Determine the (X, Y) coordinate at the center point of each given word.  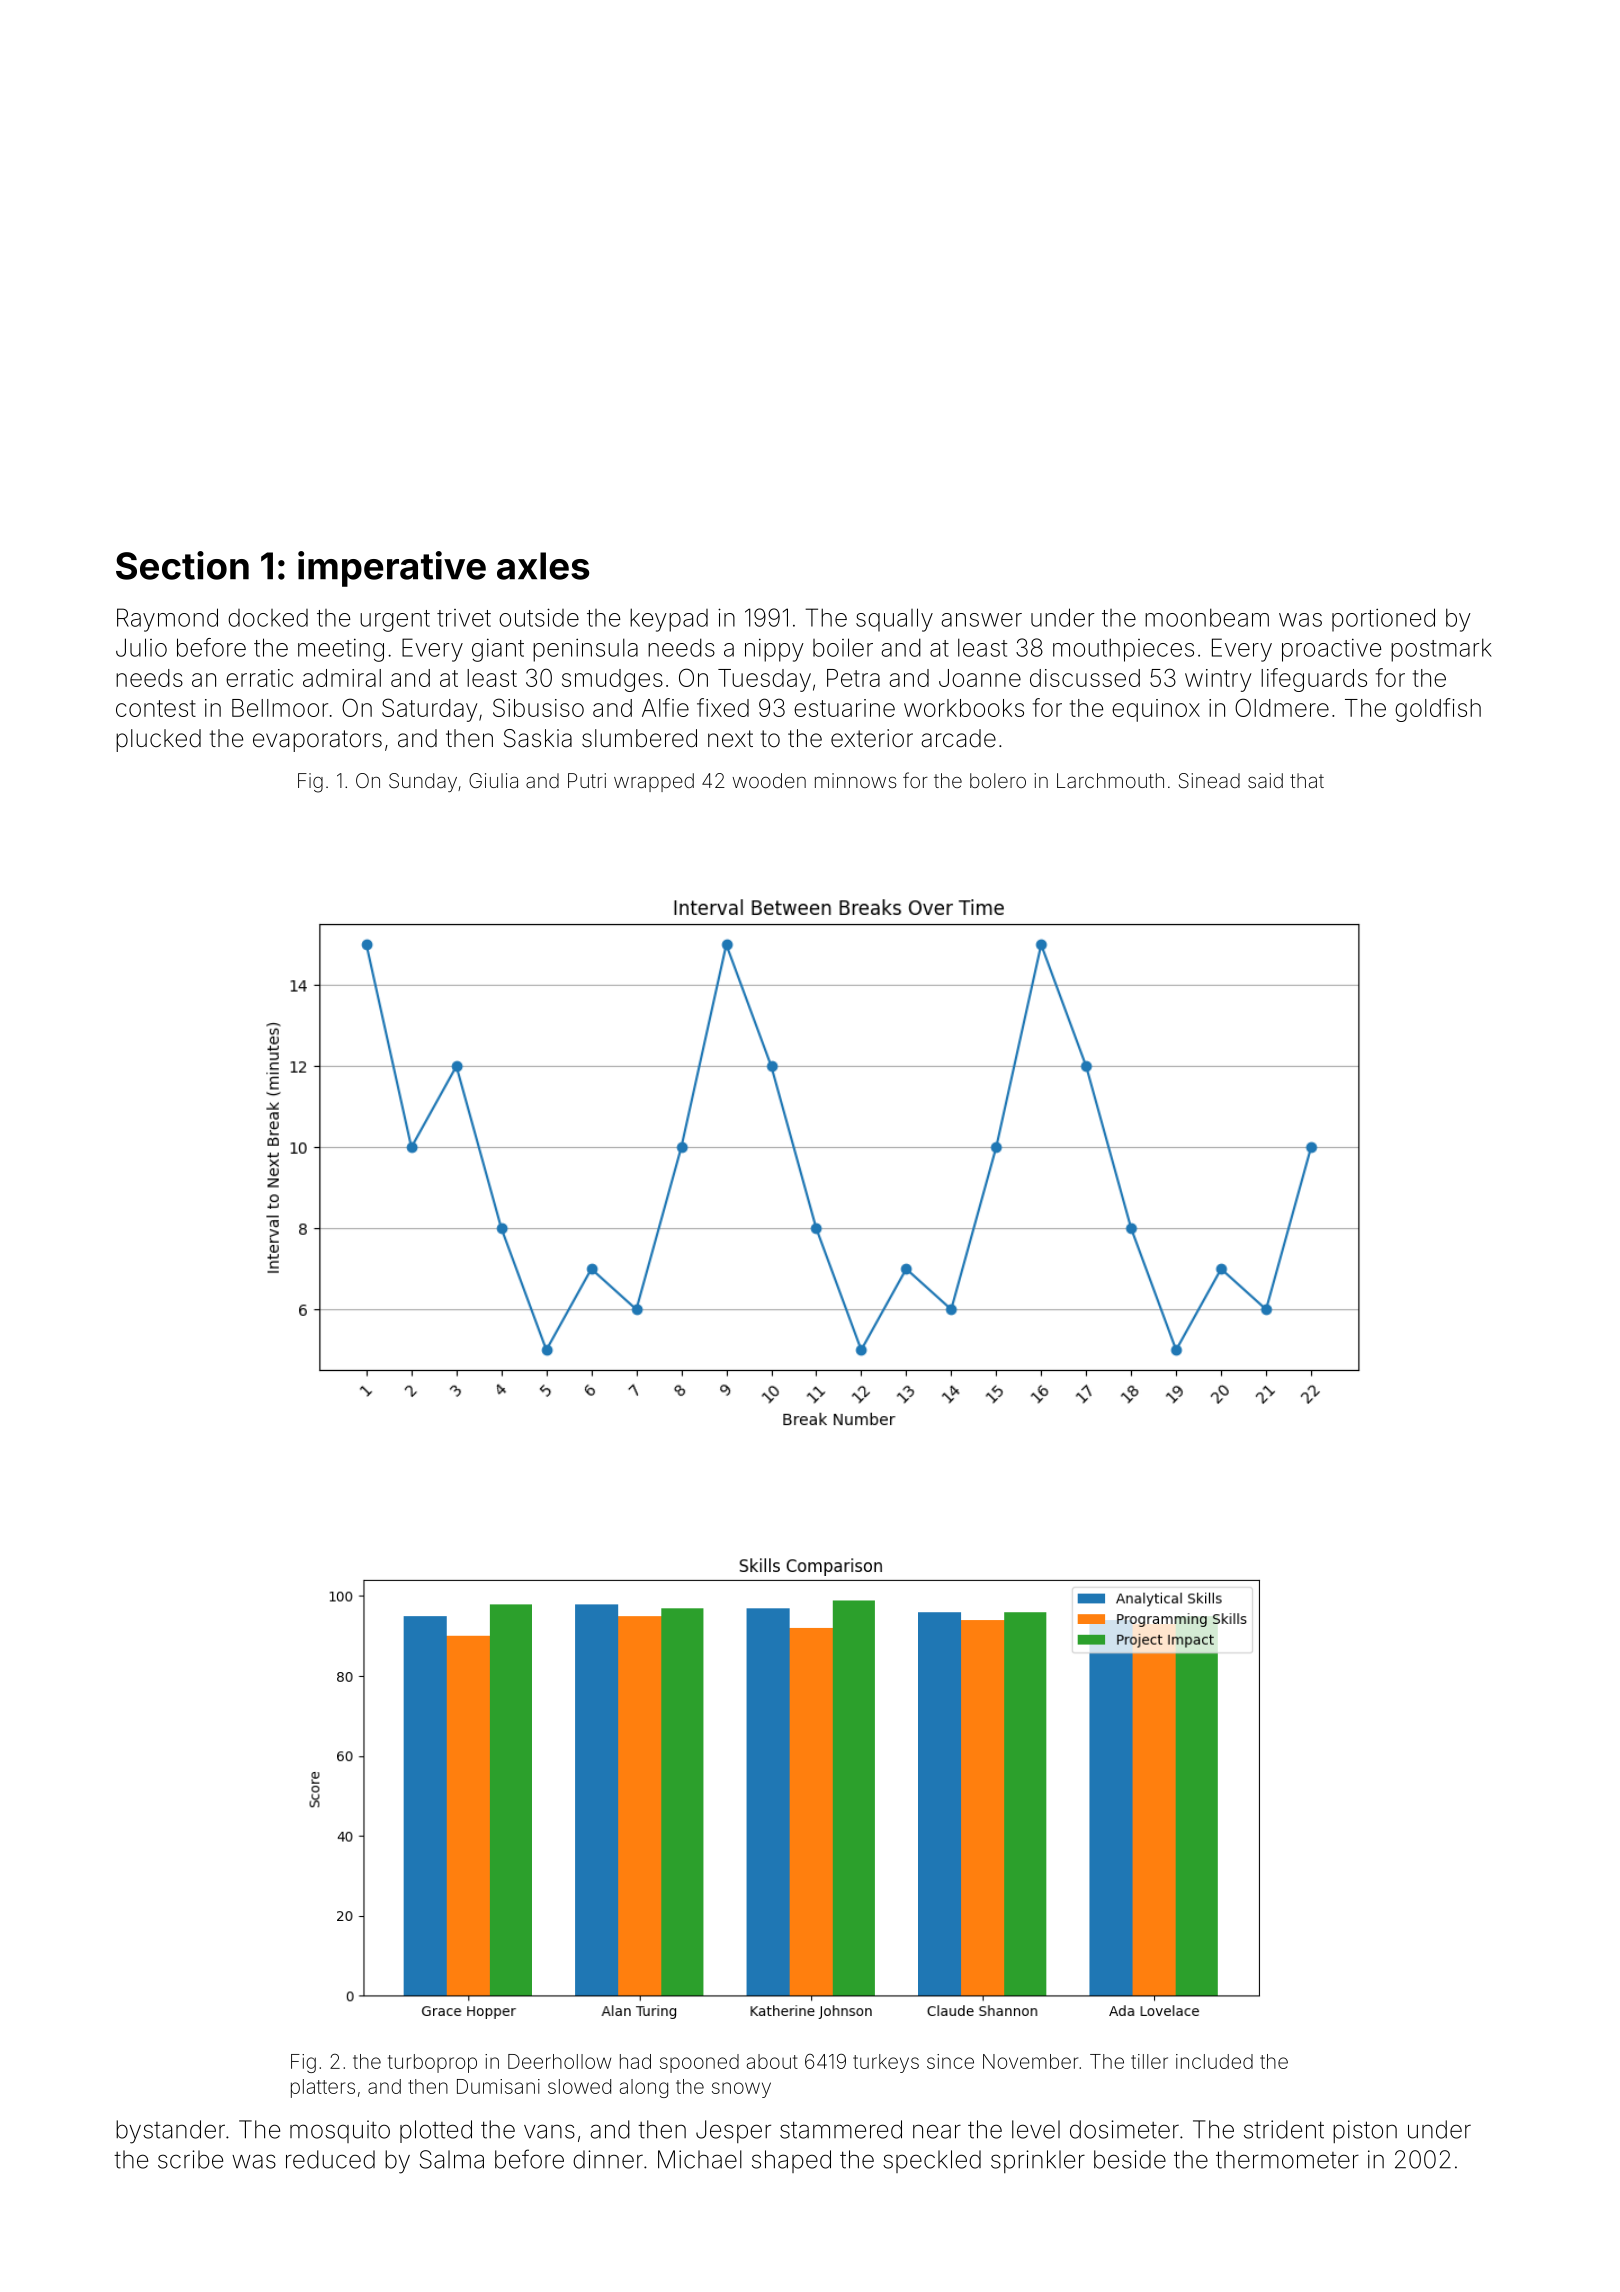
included (1214, 2061)
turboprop (432, 2063)
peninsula (585, 650)
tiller (1149, 2061)
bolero (998, 780)
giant (498, 650)
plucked (158, 740)
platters (323, 2088)
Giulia (493, 780)
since (950, 2061)
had (635, 2061)
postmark (1441, 650)
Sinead (1209, 780)
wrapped (654, 782)
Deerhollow (559, 2061)
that (1307, 780)
